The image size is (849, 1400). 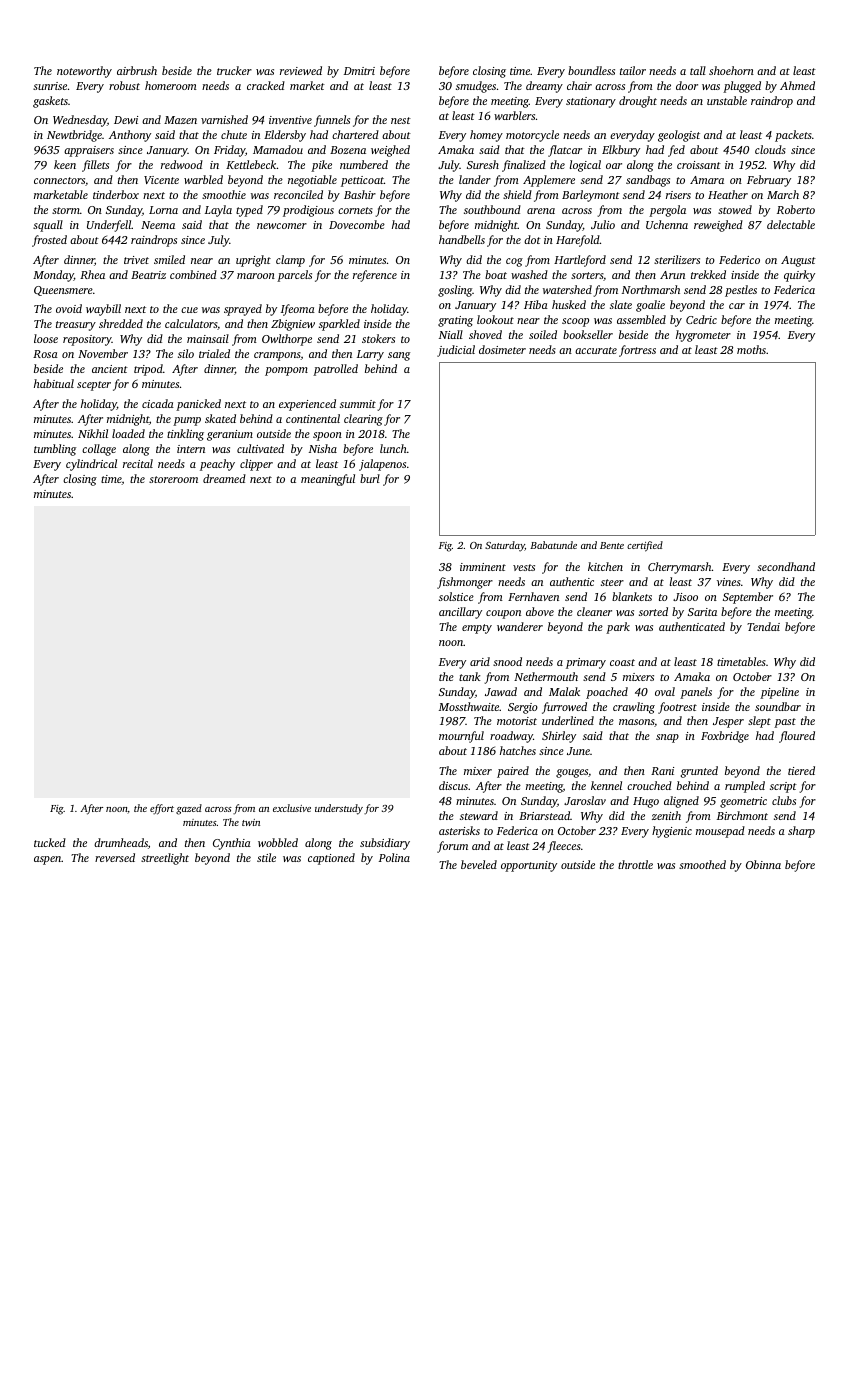 I want to click on loaded, so click(x=128, y=433).
